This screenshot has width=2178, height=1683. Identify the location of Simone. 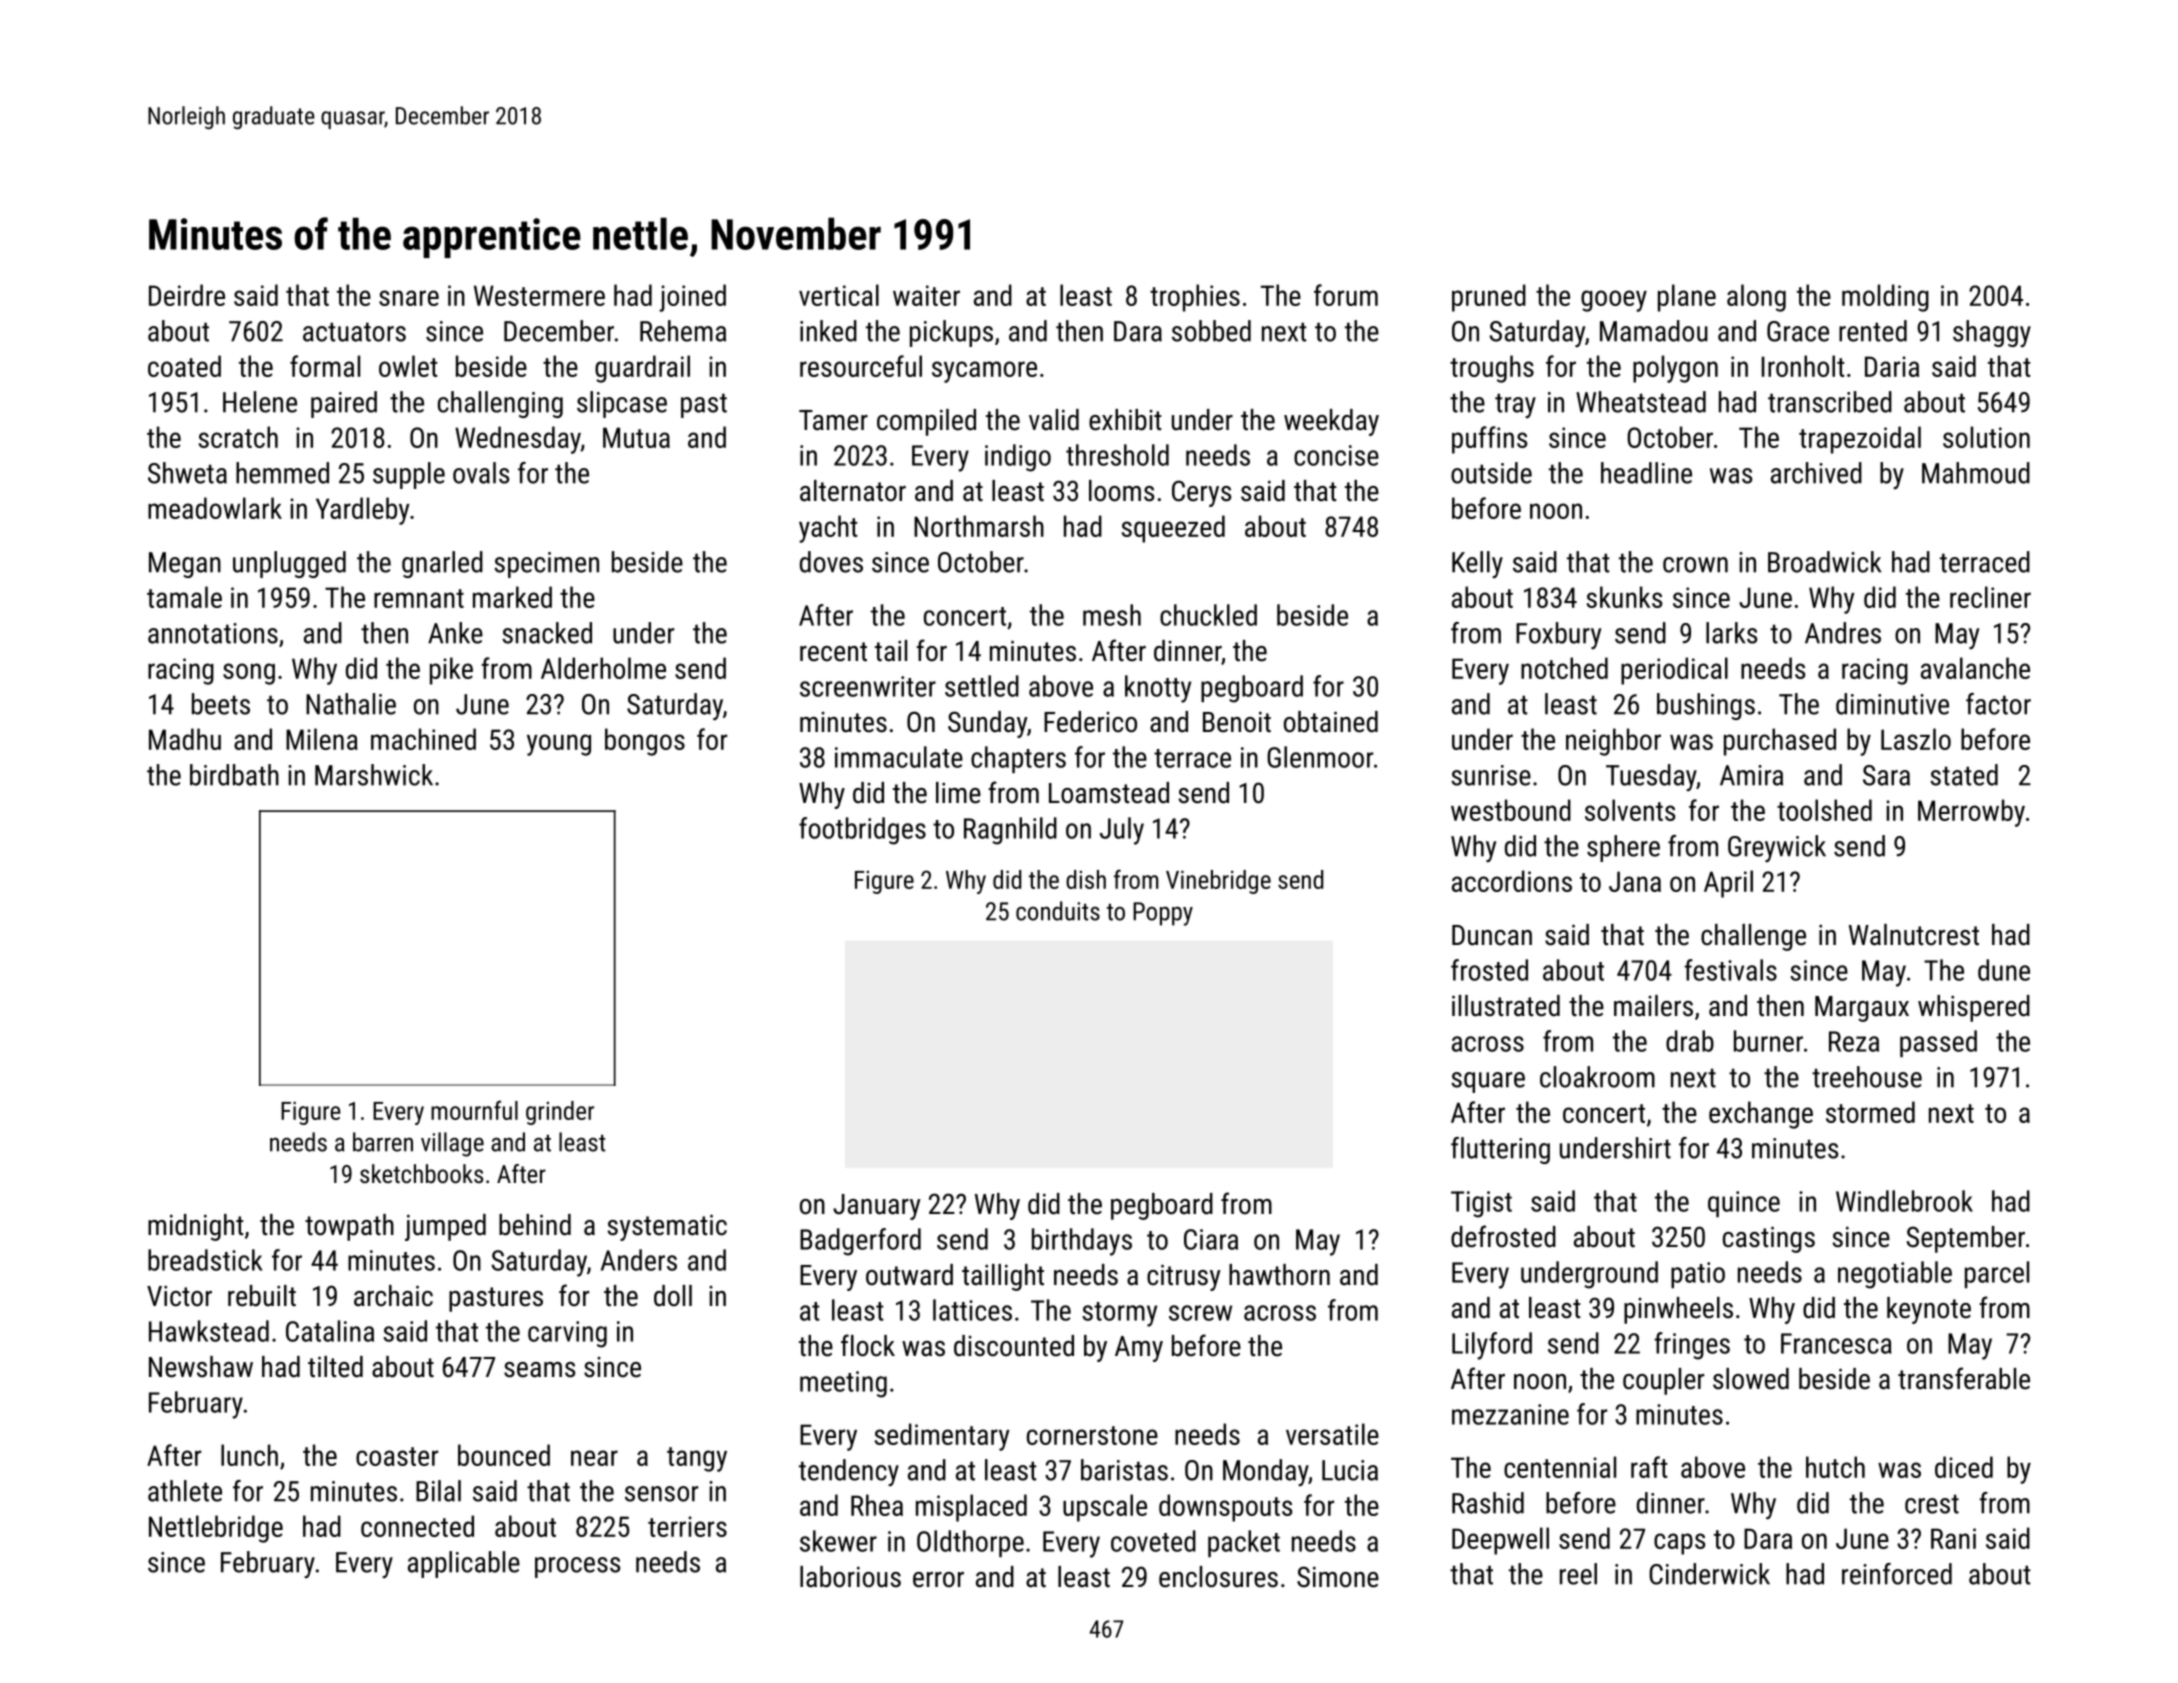
(1338, 1577).
